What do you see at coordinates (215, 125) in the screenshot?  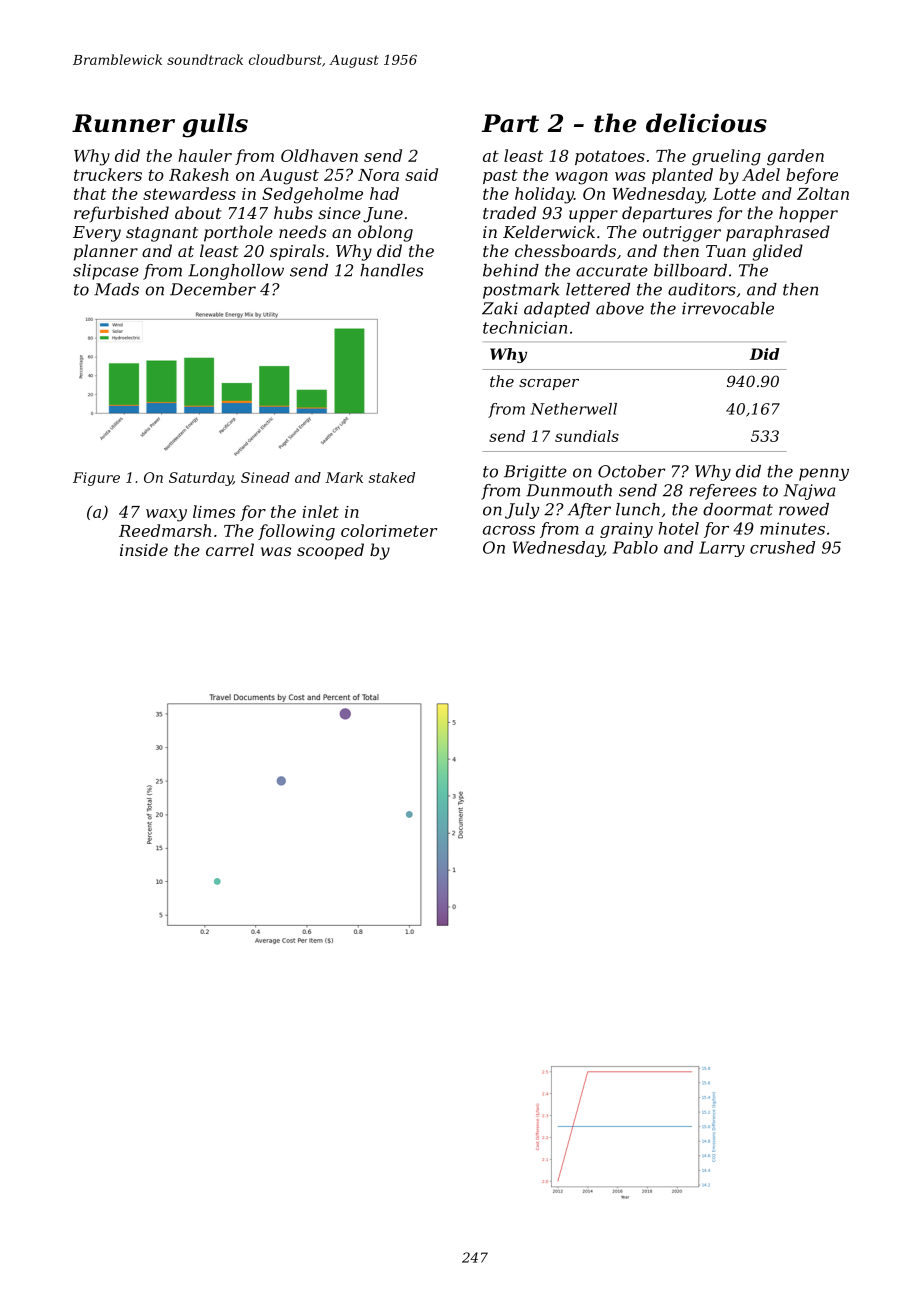 I see `gulls` at bounding box center [215, 125].
